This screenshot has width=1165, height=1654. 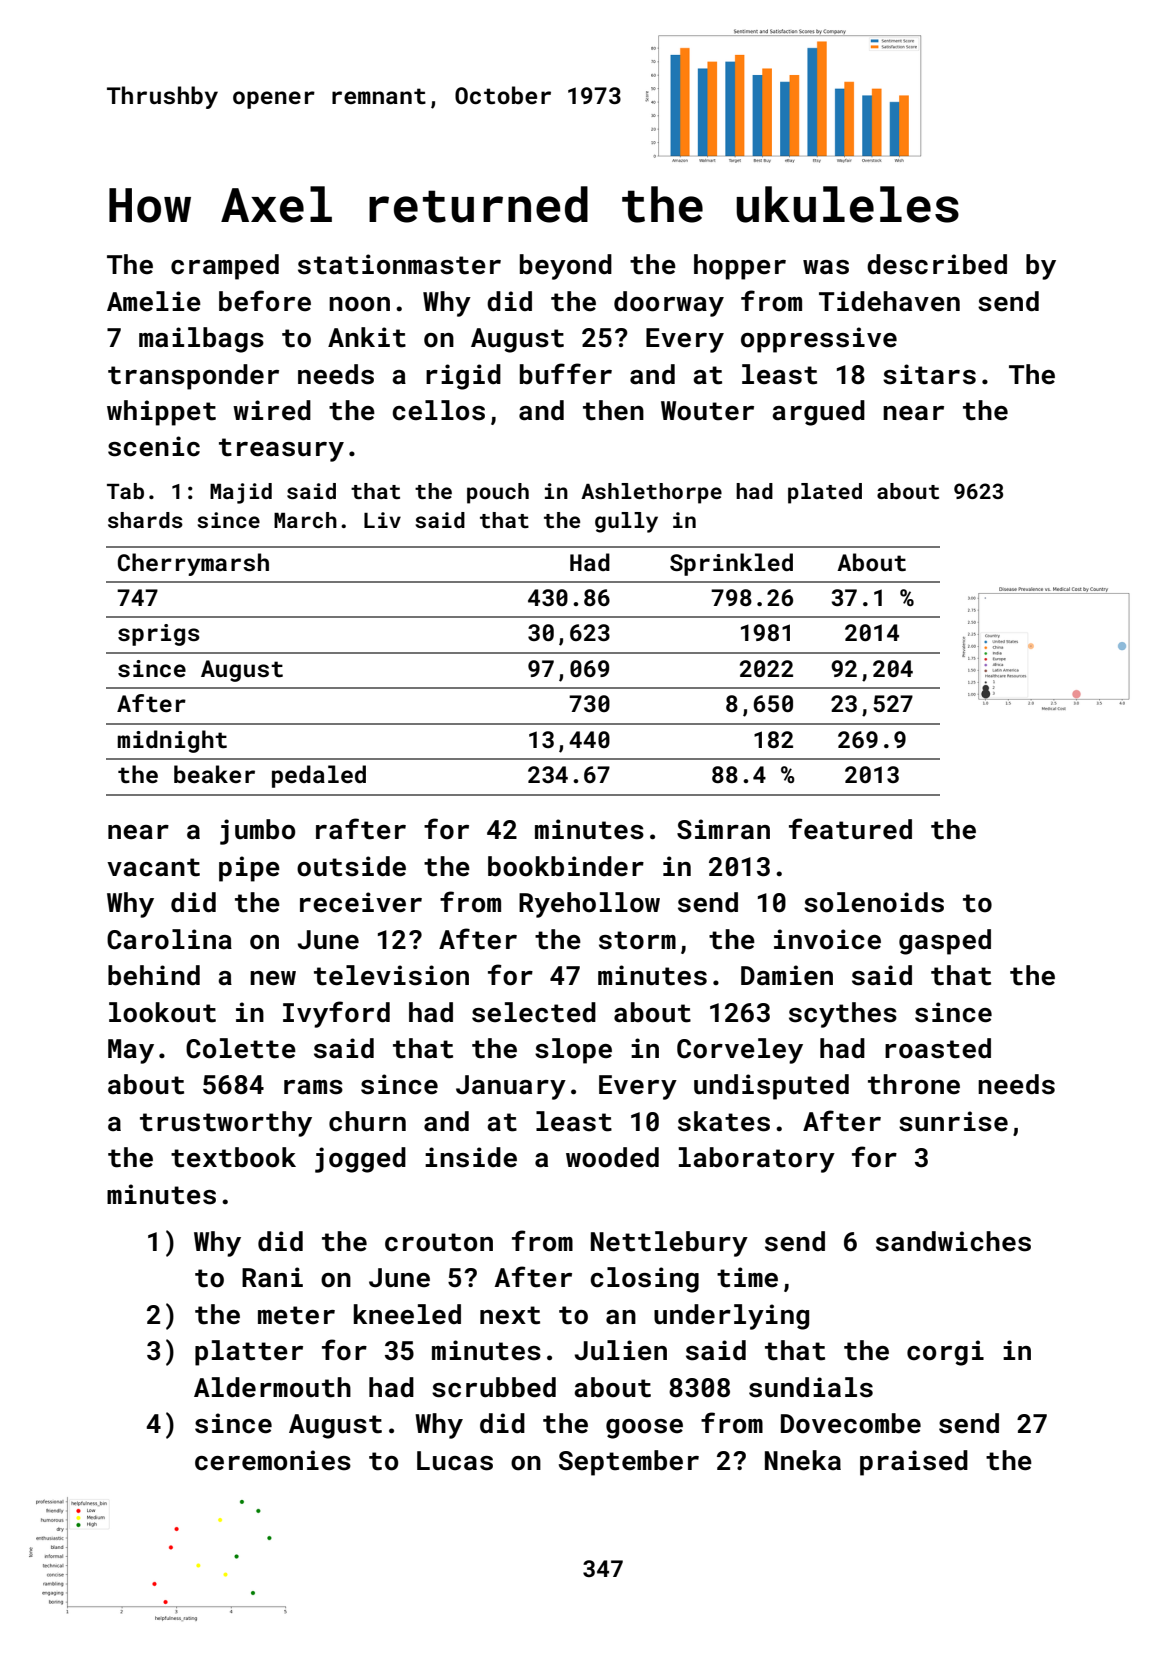 I want to click on platter, so click(x=249, y=1353).
